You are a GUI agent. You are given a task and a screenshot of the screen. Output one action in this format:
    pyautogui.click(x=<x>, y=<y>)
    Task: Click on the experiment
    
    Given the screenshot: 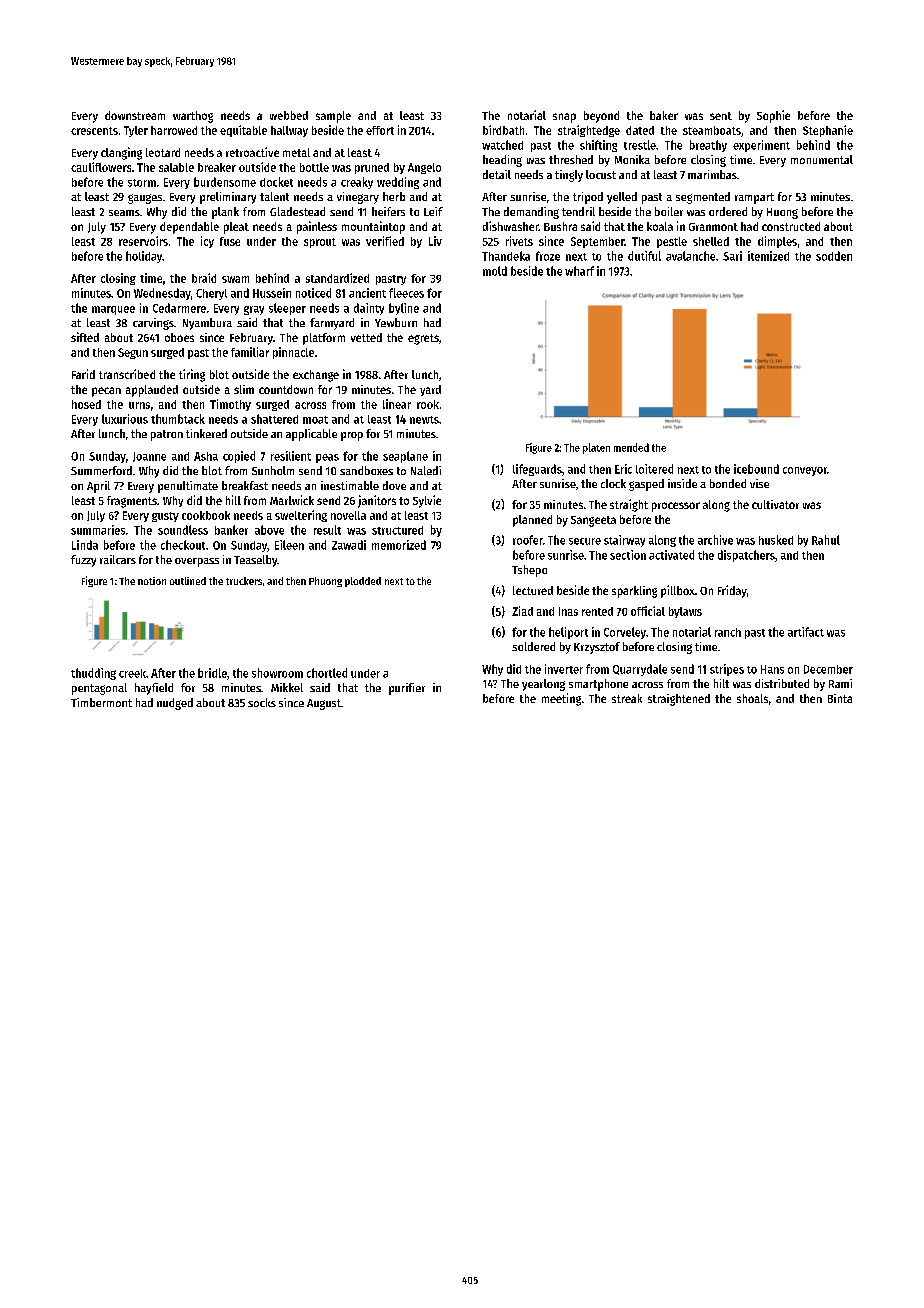 What is the action you would take?
    pyautogui.click(x=761, y=146)
